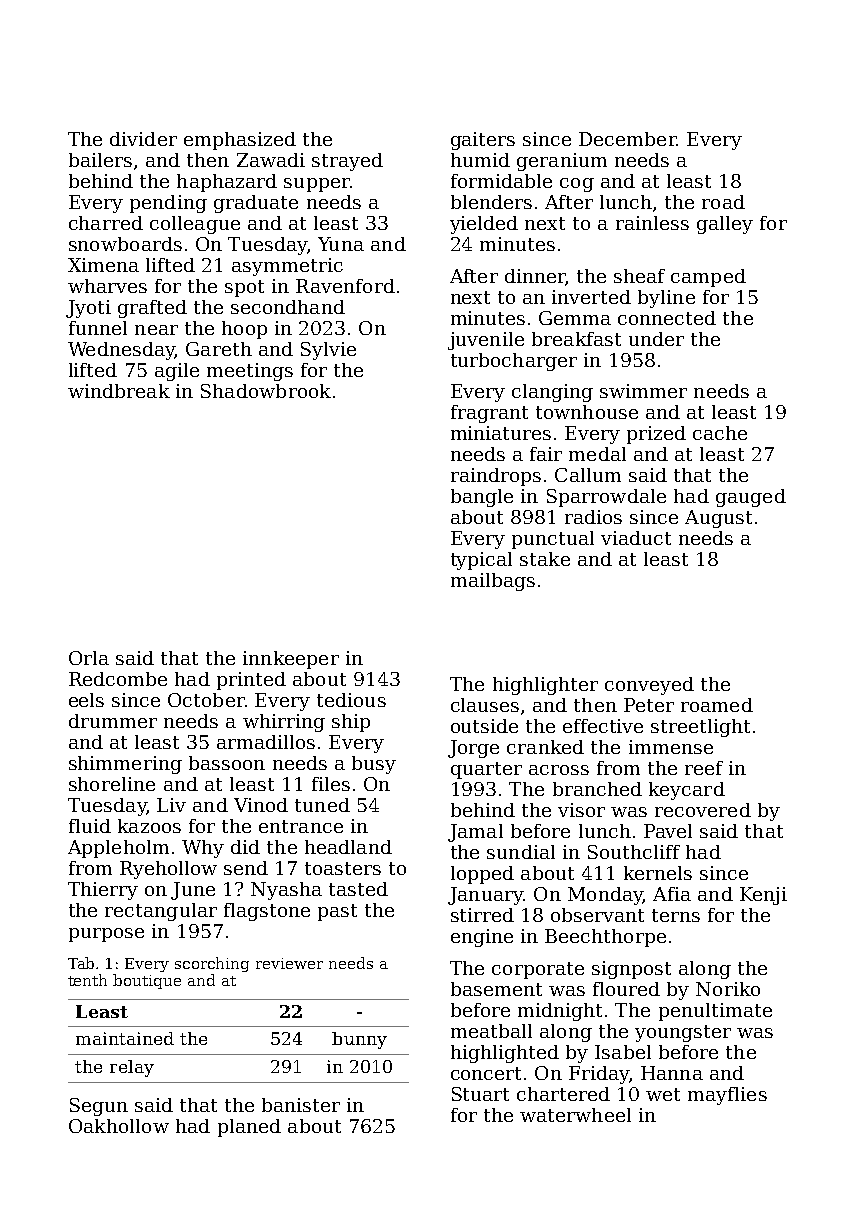  What do you see at coordinates (671, 747) in the page?
I see `immense` at bounding box center [671, 747].
